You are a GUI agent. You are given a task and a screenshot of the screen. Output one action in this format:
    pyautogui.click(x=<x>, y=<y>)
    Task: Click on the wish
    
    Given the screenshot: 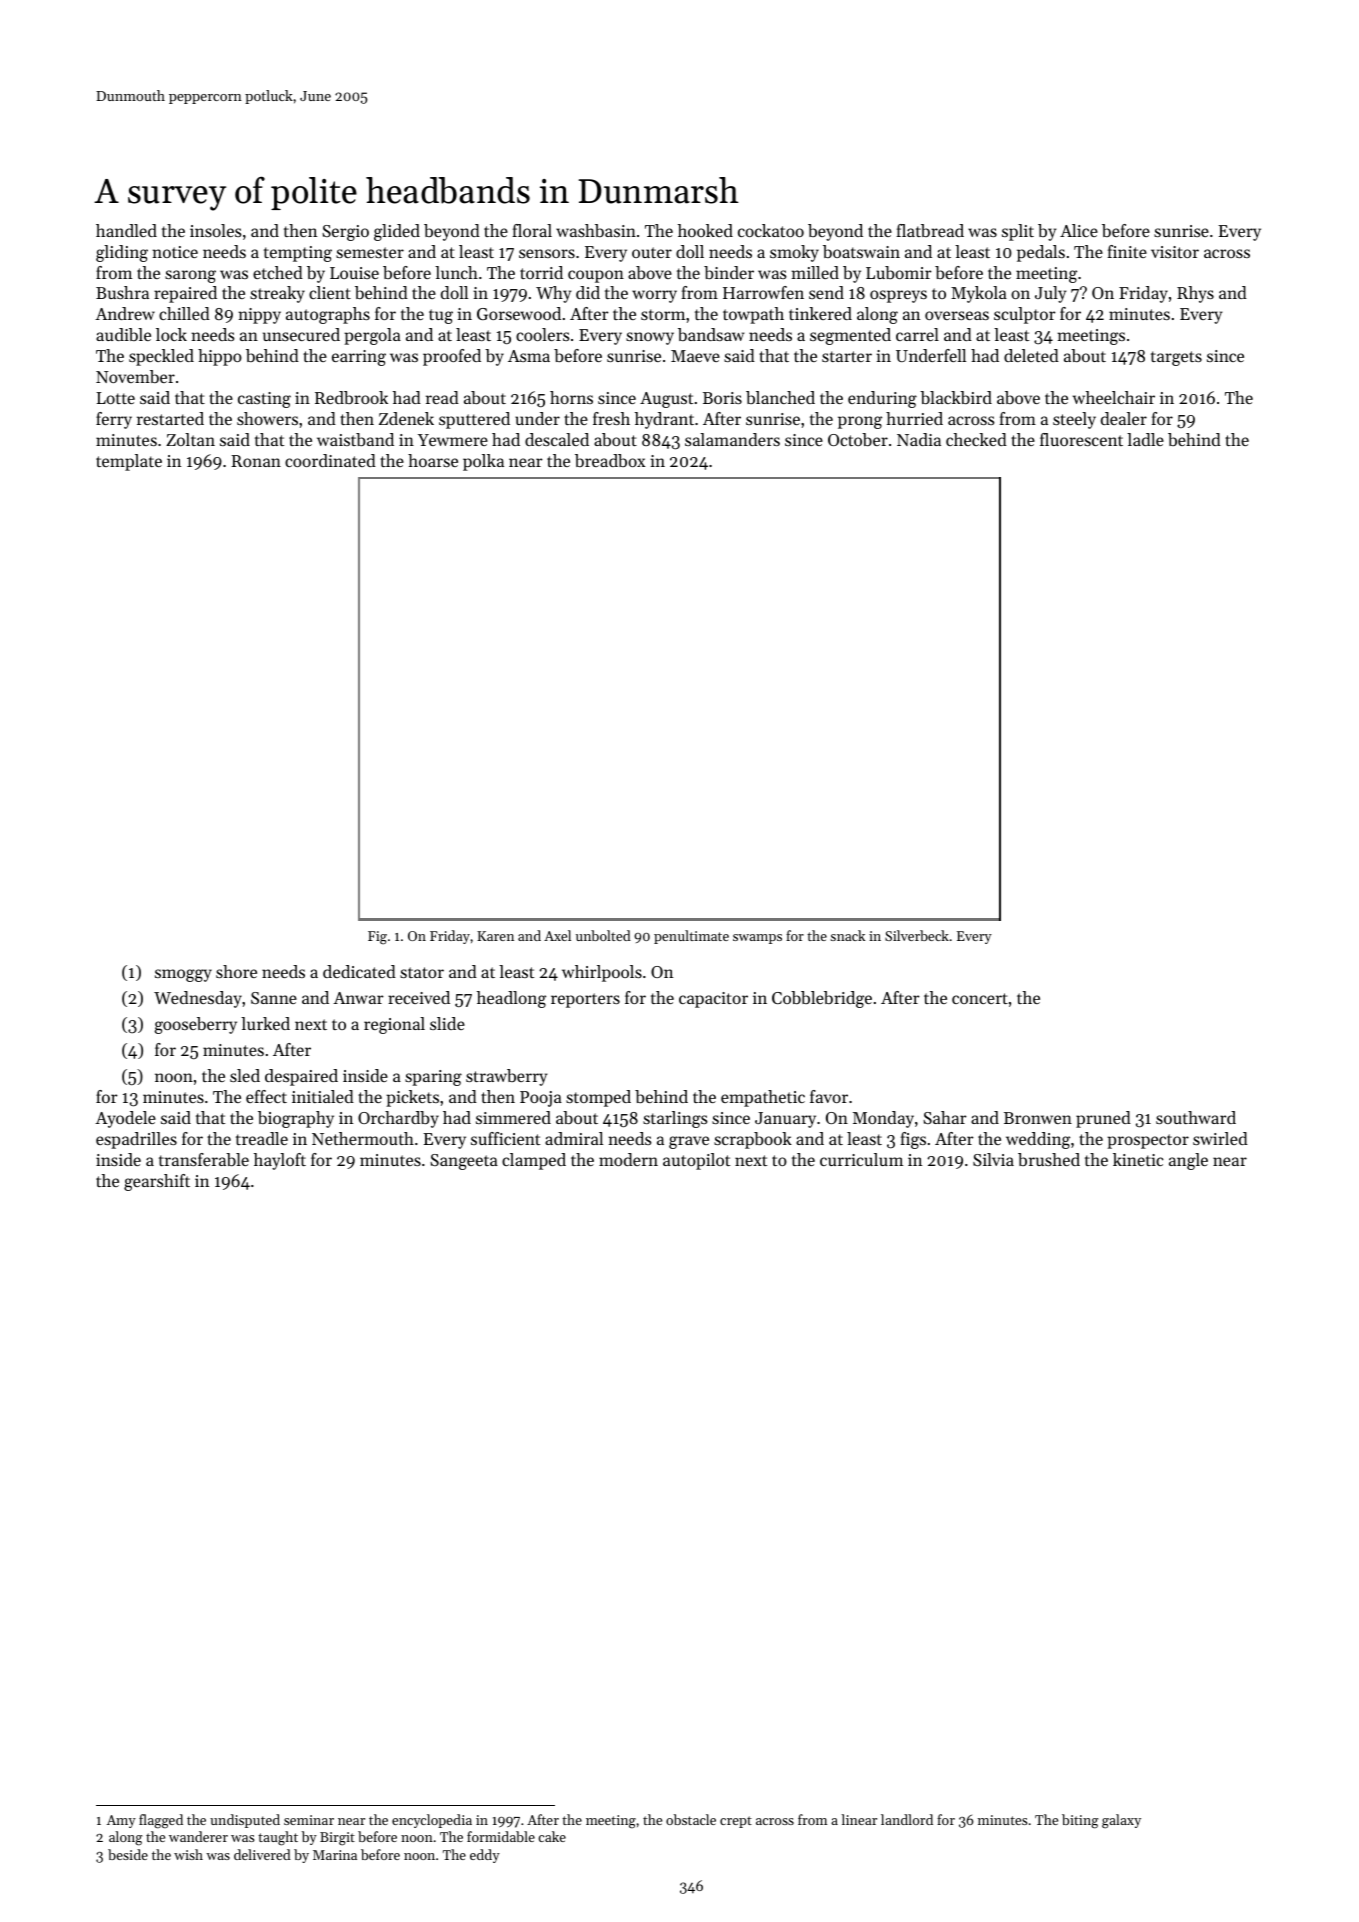 What is the action you would take?
    pyautogui.click(x=188, y=1854)
